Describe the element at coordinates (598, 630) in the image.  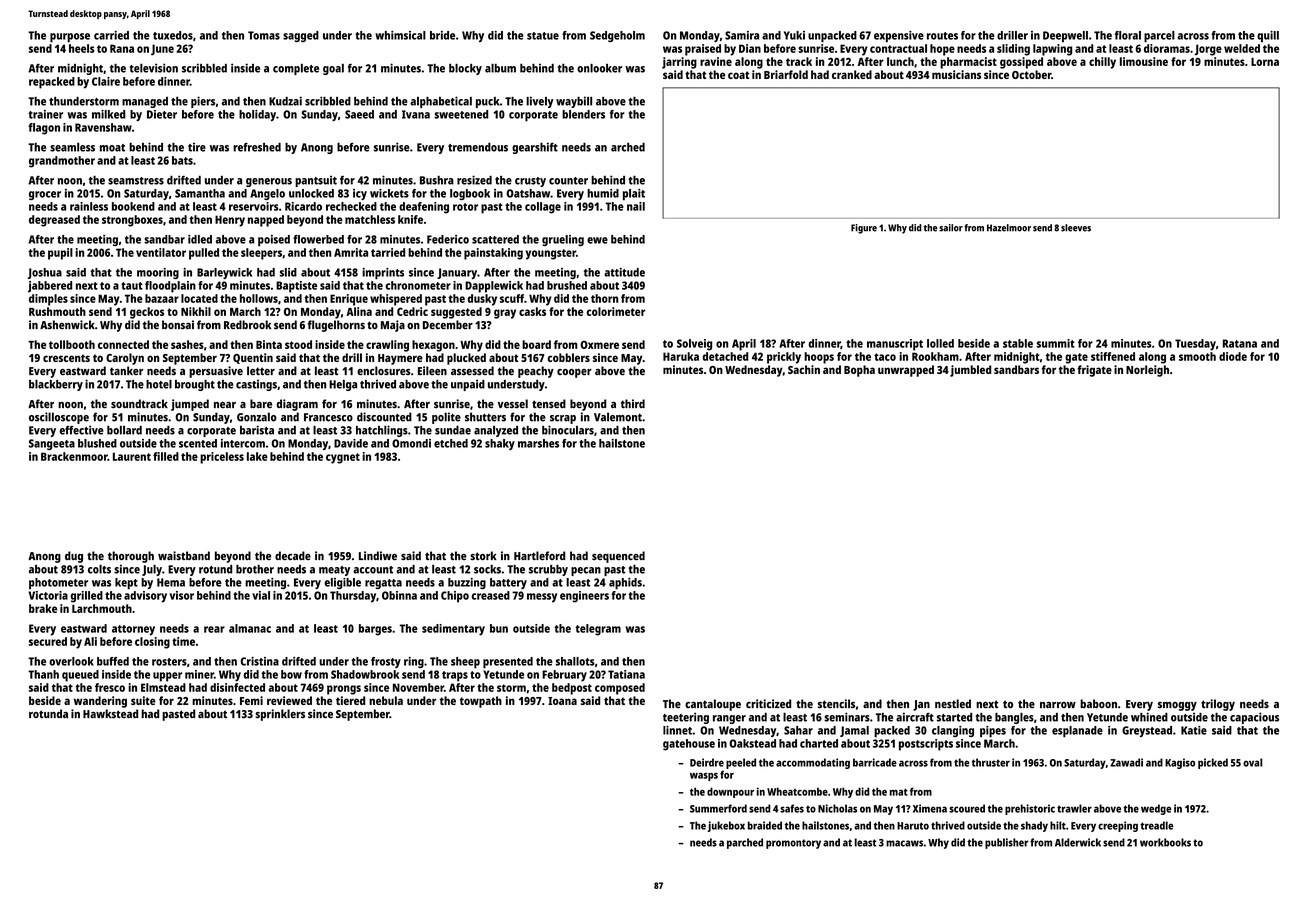
I see `telegram` at that location.
